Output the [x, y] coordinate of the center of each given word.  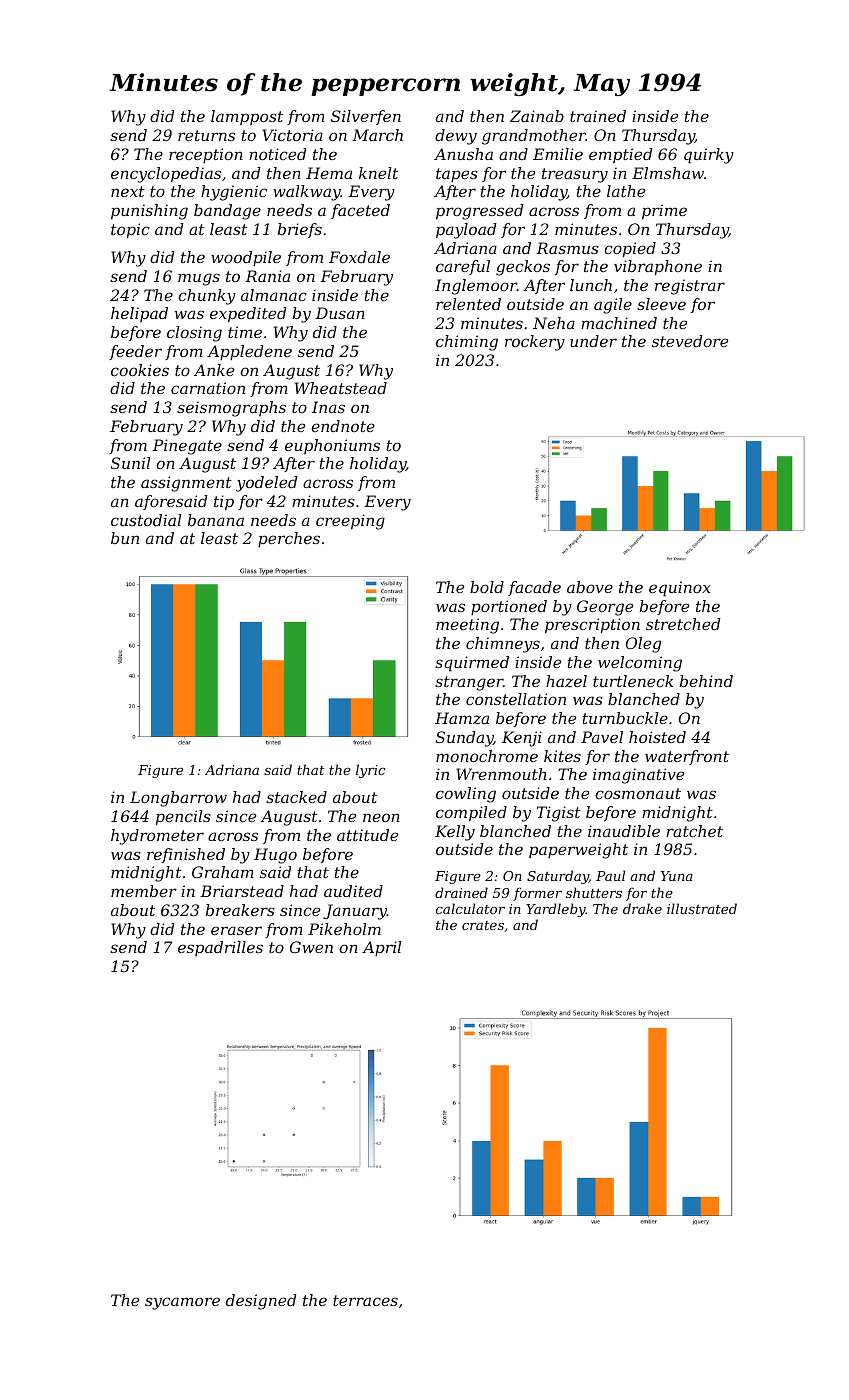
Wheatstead [341, 388]
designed [261, 1302]
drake [642, 908]
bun [125, 538]
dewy [456, 137]
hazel [566, 681]
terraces [365, 1300]
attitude [367, 835]
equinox [680, 589]
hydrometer [157, 837]
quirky [709, 156]
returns [206, 135]
